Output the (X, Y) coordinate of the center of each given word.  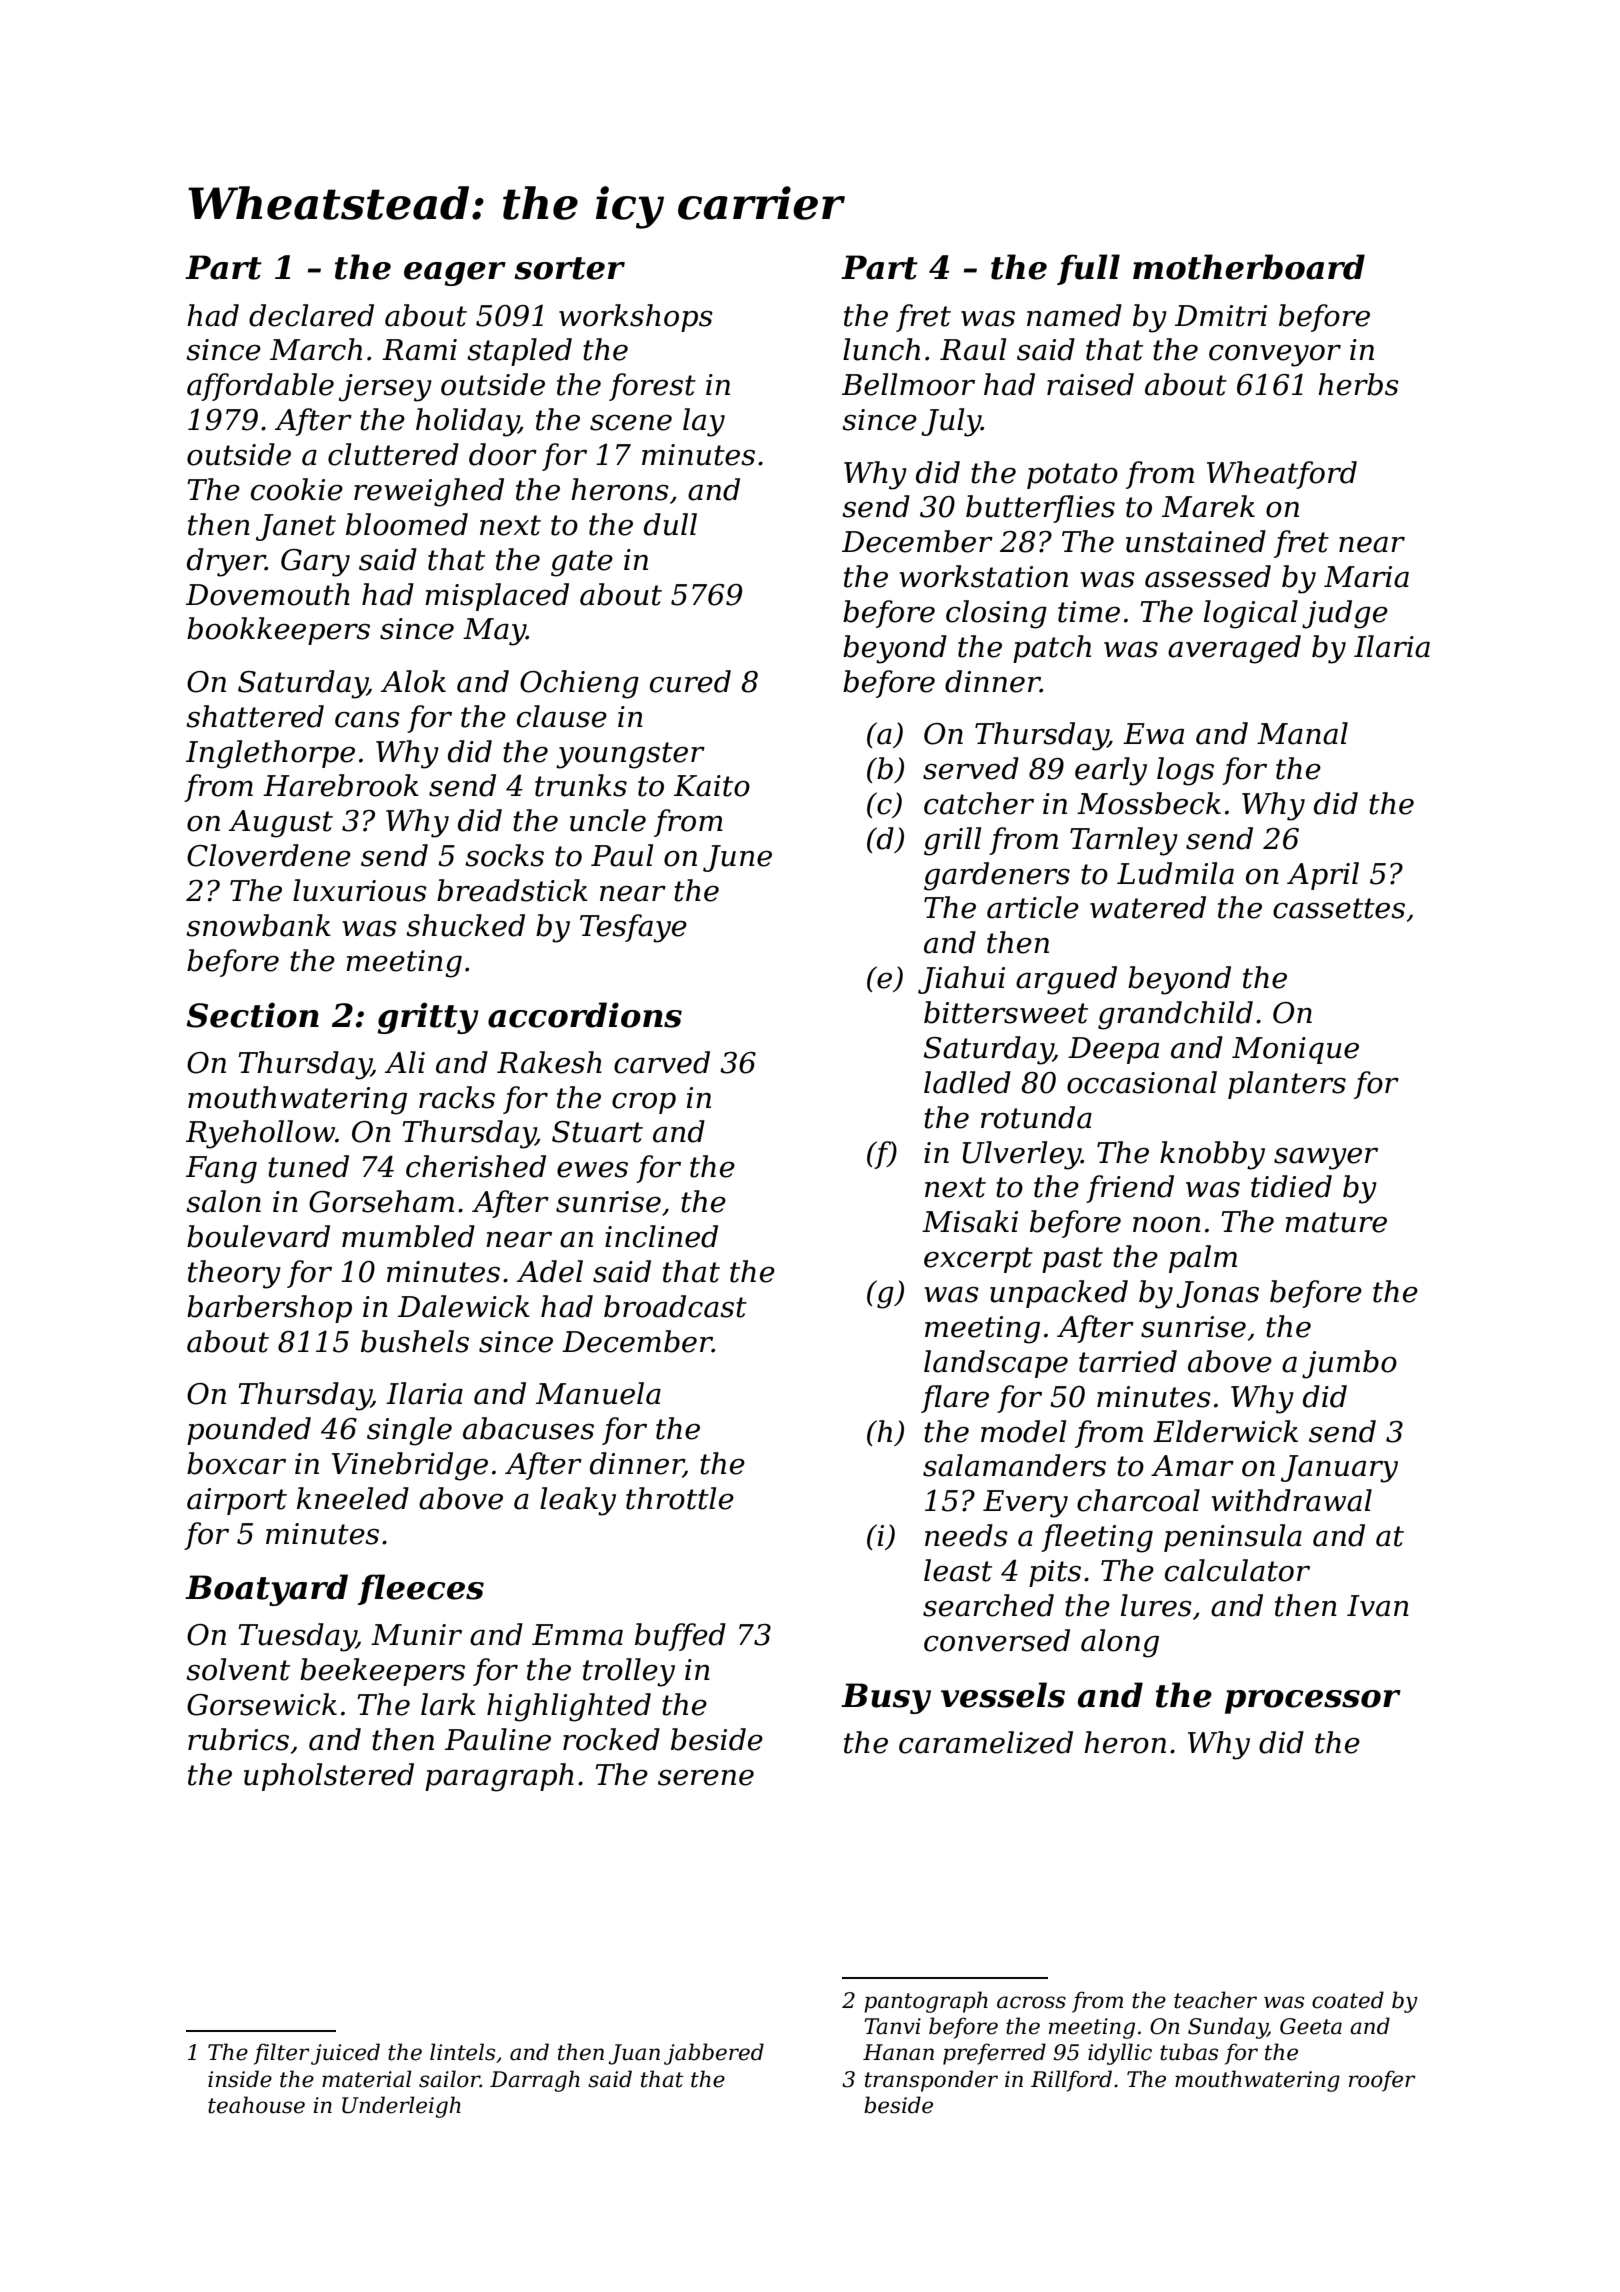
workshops (636, 318)
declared (311, 315)
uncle (608, 820)
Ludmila (1175, 873)
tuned (308, 1166)
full (1088, 269)
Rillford (1071, 2081)
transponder (931, 2081)
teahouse (256, 2105)
